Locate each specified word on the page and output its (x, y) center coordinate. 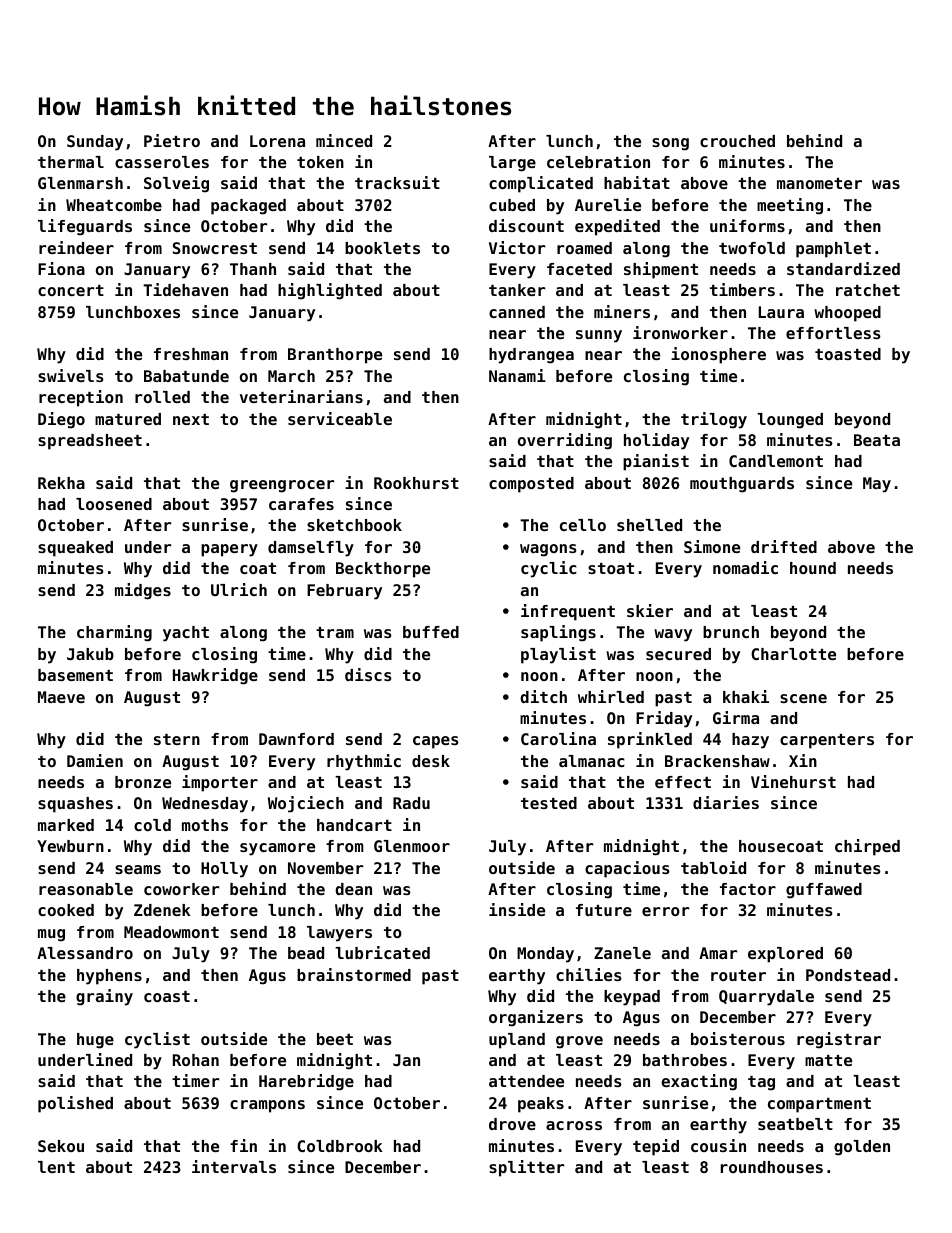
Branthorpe (335, 356)
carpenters (827, 741)
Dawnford (296, 739)
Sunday (95, 143)
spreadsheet (90, 442)
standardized (843, 268)
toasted (848, 354)
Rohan (196, 1060)
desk (431, 761)
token (320, 162)
